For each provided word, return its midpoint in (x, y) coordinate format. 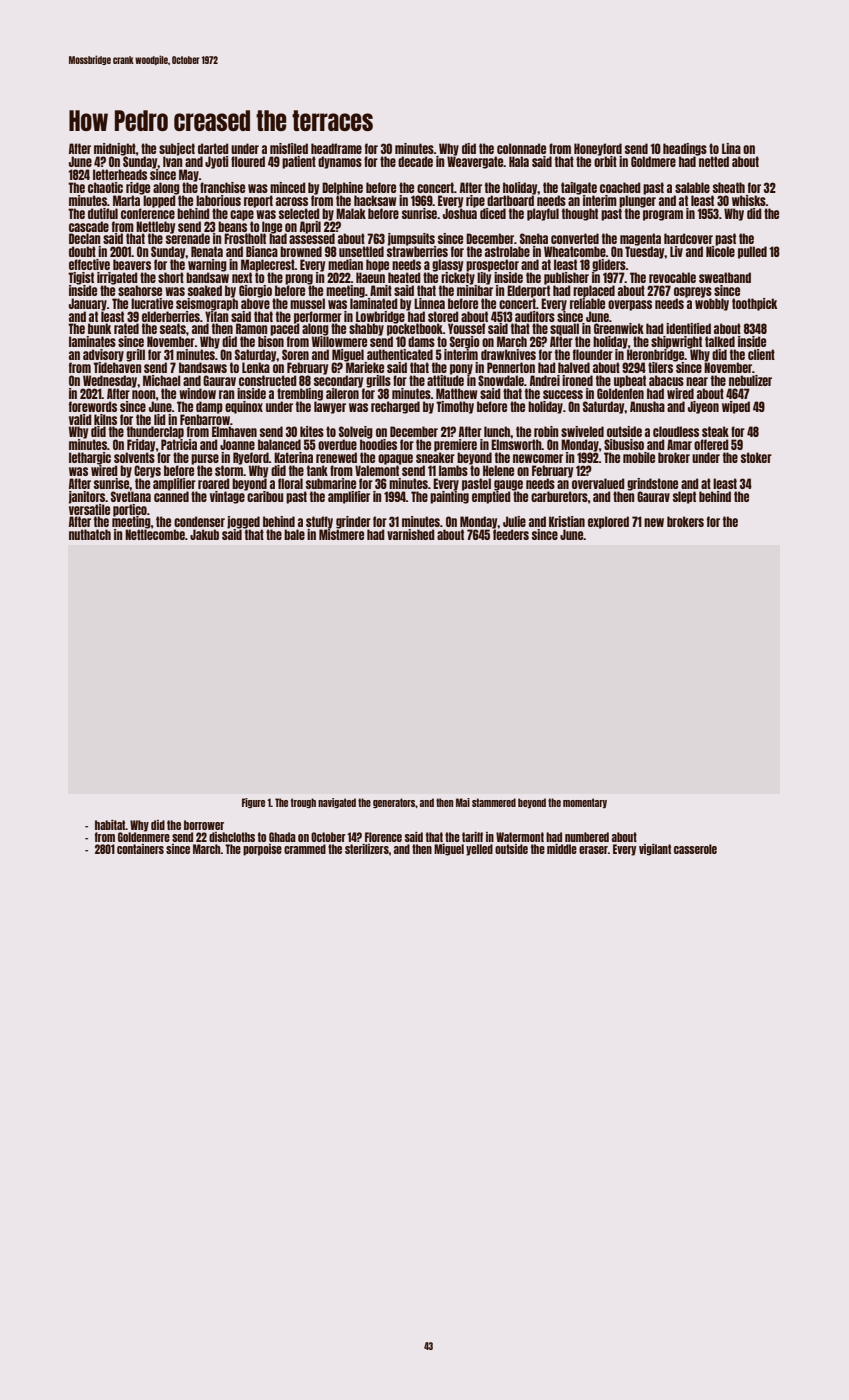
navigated (337, 803)
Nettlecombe (155, 535)
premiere (455, 445)
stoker (756, 457)
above (255, 303)
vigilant (655, 850)
